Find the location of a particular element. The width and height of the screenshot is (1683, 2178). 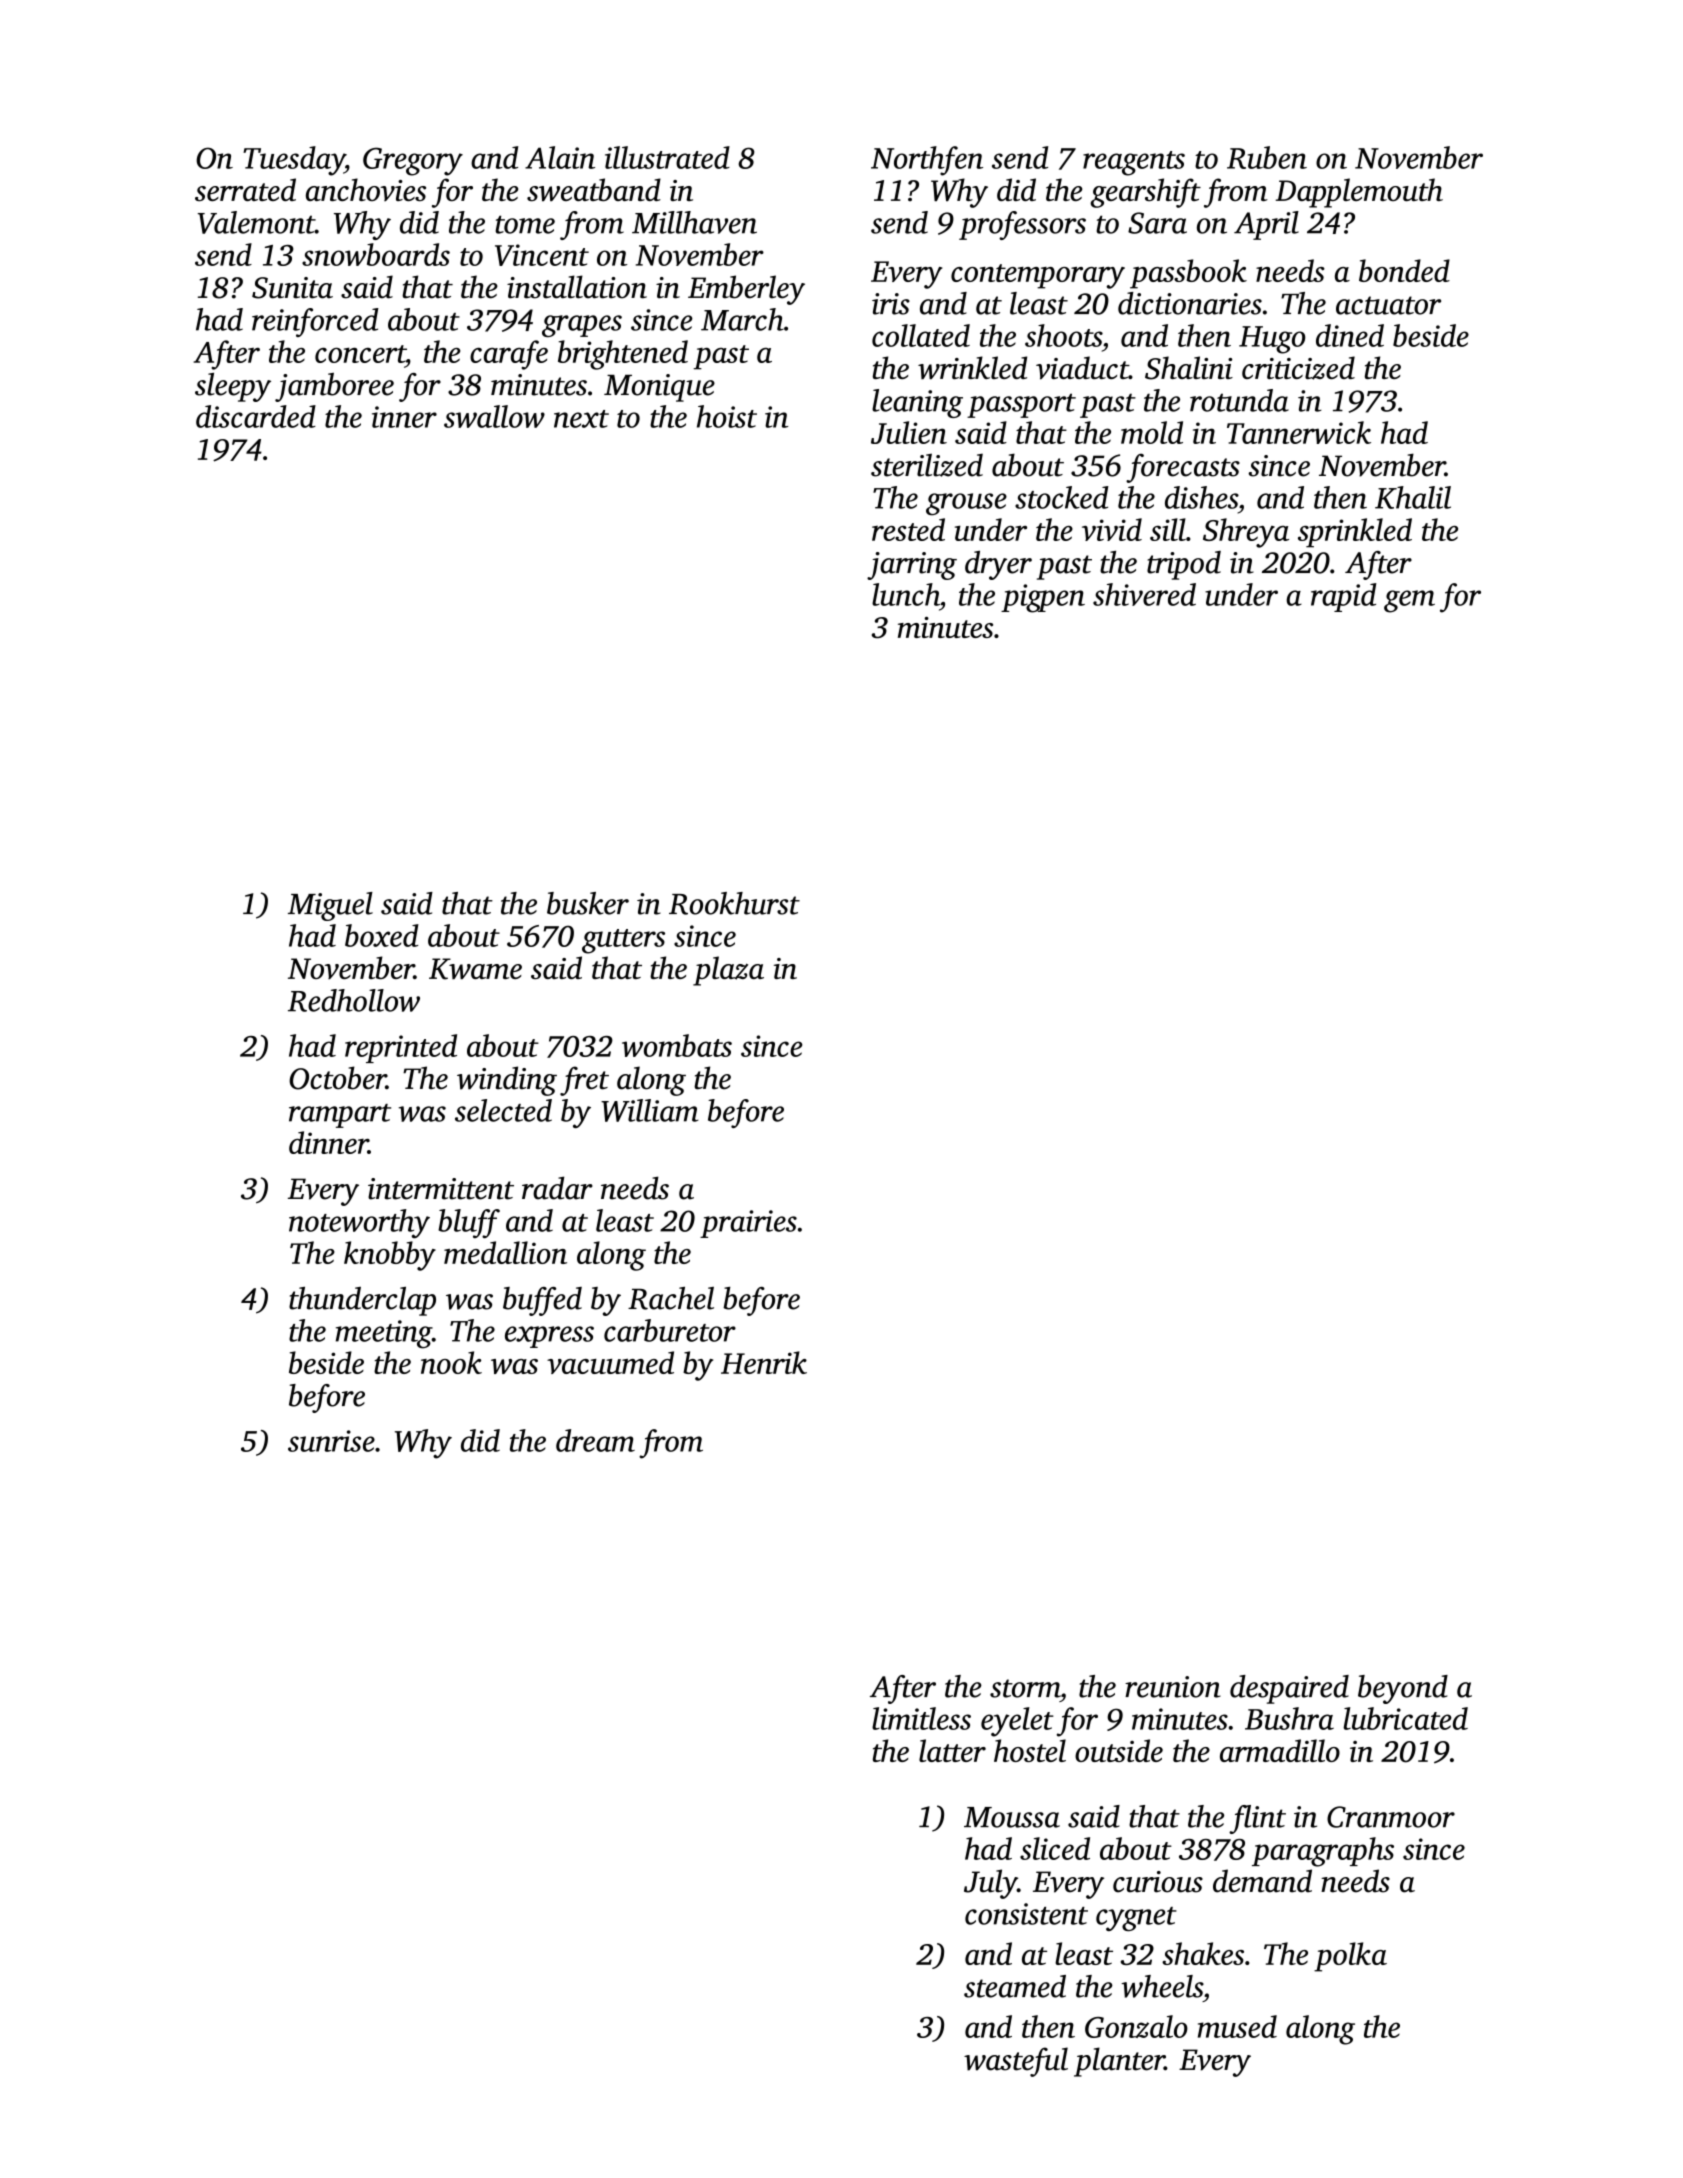

busker is located at coordinates (588, 903).
